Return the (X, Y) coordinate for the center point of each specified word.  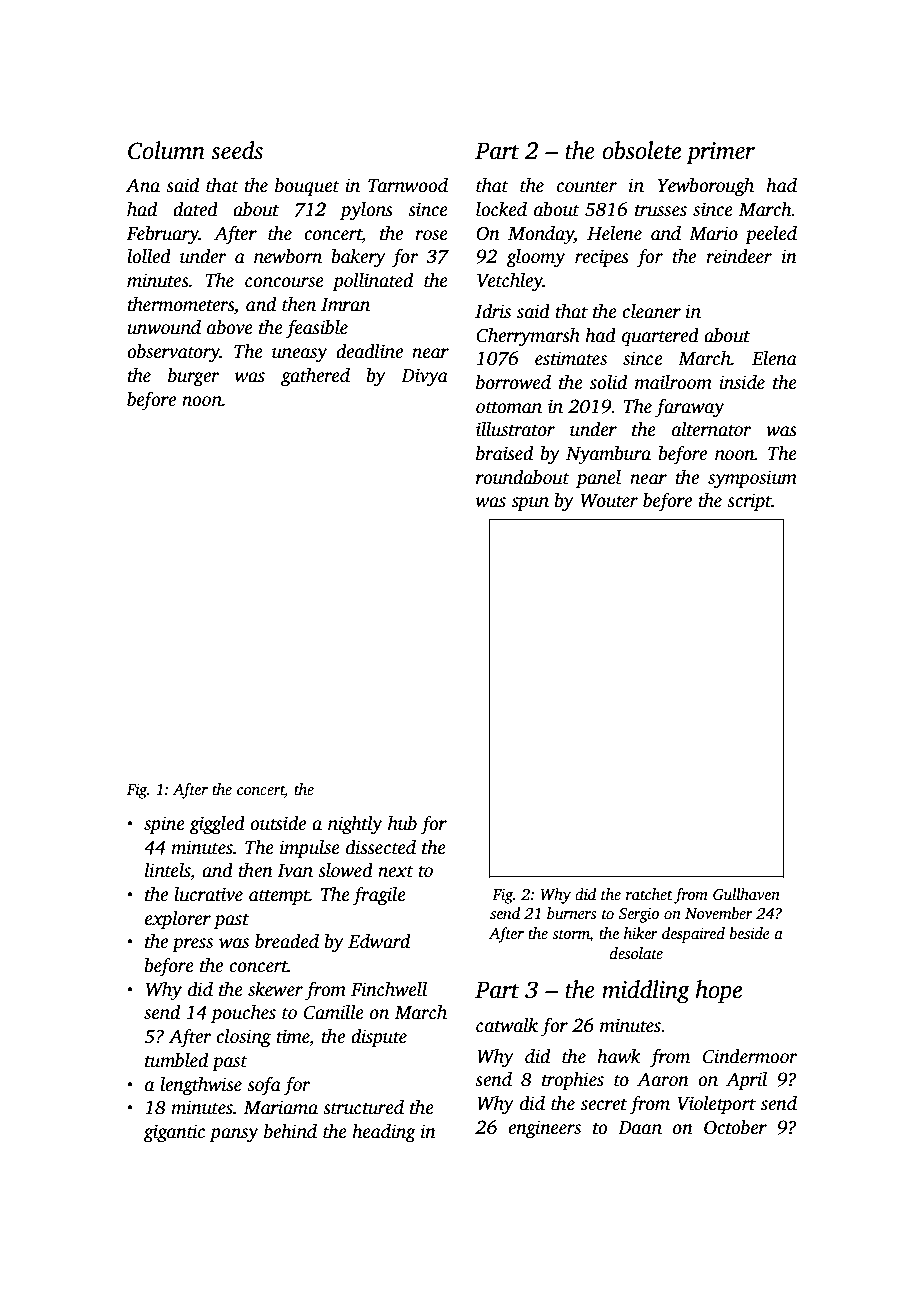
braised (504, 453)
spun (530, 504)
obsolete (641, 150)
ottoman (509, 407)
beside (749, 933)
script (749, 502)
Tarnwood (408, 185)
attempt (279, 897)
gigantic (174, 1133)
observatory (173, 353)
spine (164, 825)
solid (608, 382)
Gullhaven (746, 894)
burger (194, 377)
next (396, 871)
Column (166, 150)
